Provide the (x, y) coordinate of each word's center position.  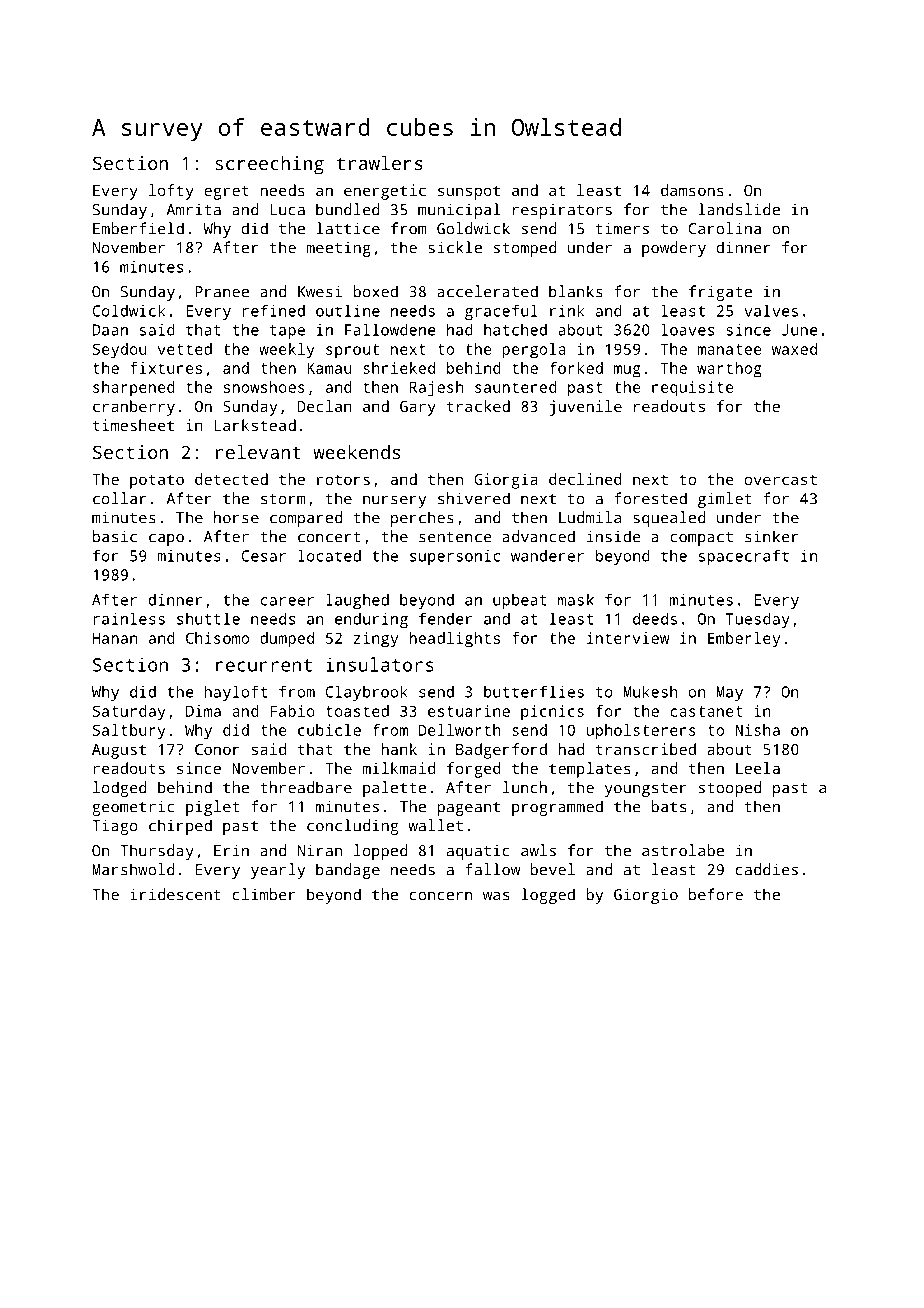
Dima (203, 711)
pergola (534, 351)
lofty (171, 192)
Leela (758, 768)
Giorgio (646, 896)
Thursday (157, 852)
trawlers (380, 163)
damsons (692, 190)
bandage (348, 871)
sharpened (134, 389)
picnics (552, 713)
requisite (693, 389)
